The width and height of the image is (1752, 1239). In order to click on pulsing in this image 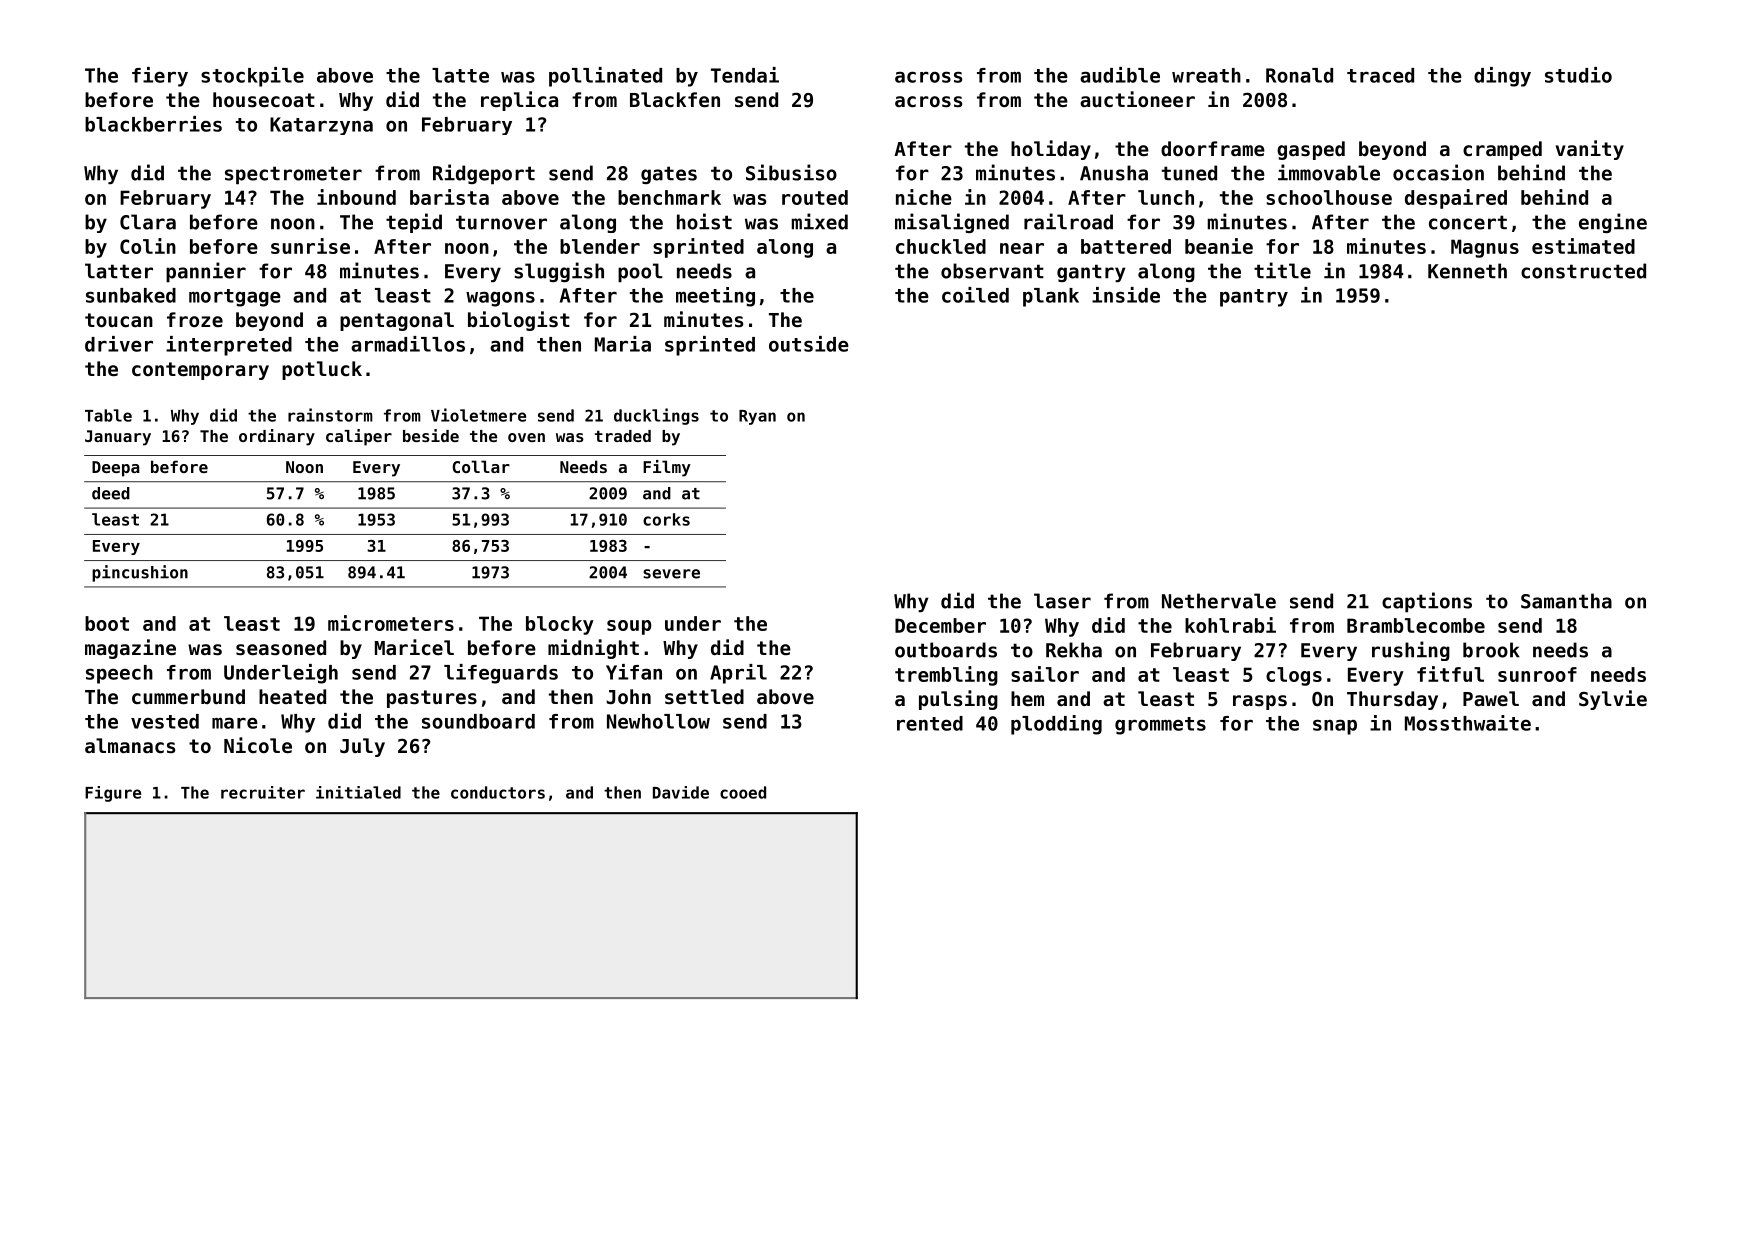, I will do `click(958, 700)`.
